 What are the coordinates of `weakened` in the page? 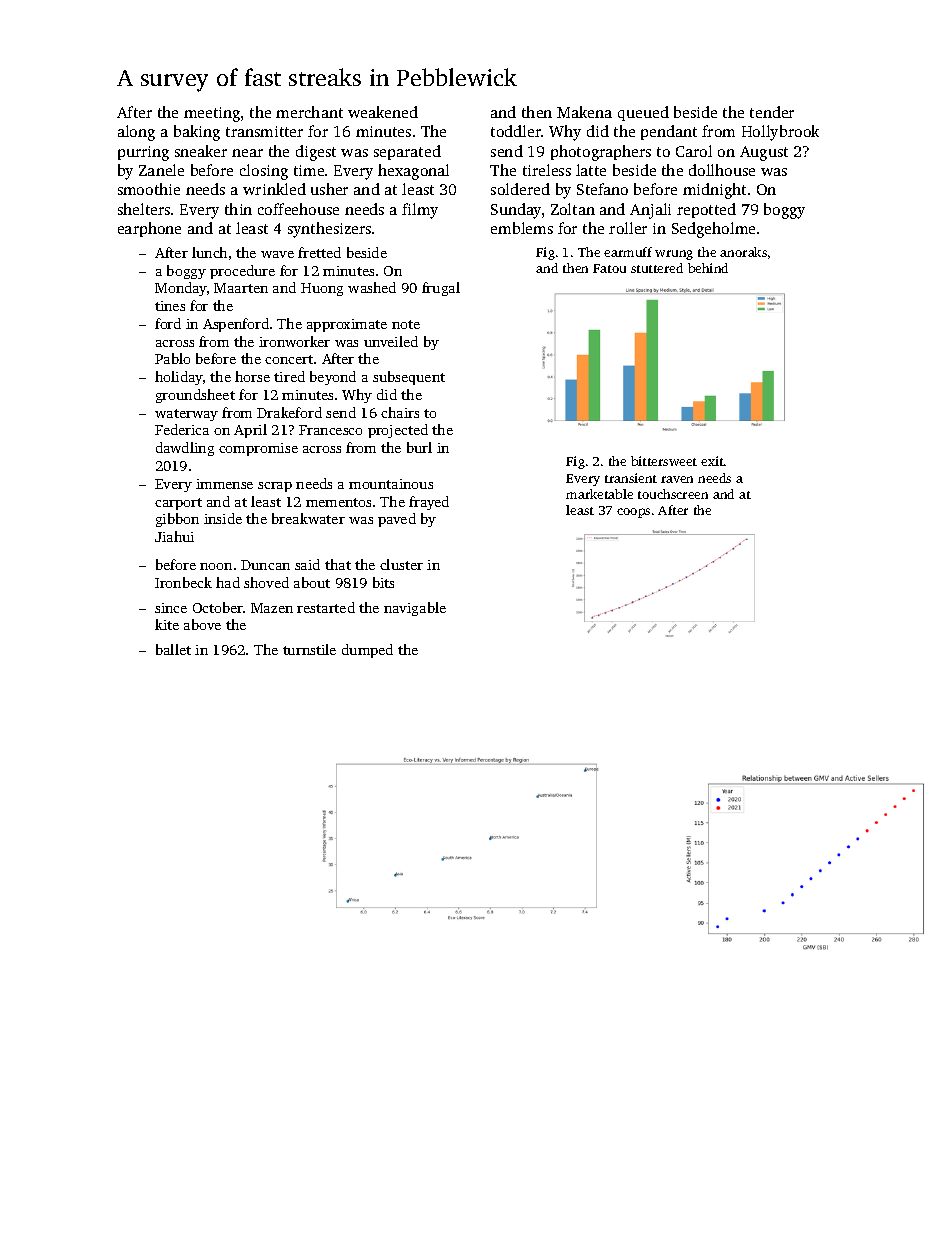 It's located at (383, 112).
